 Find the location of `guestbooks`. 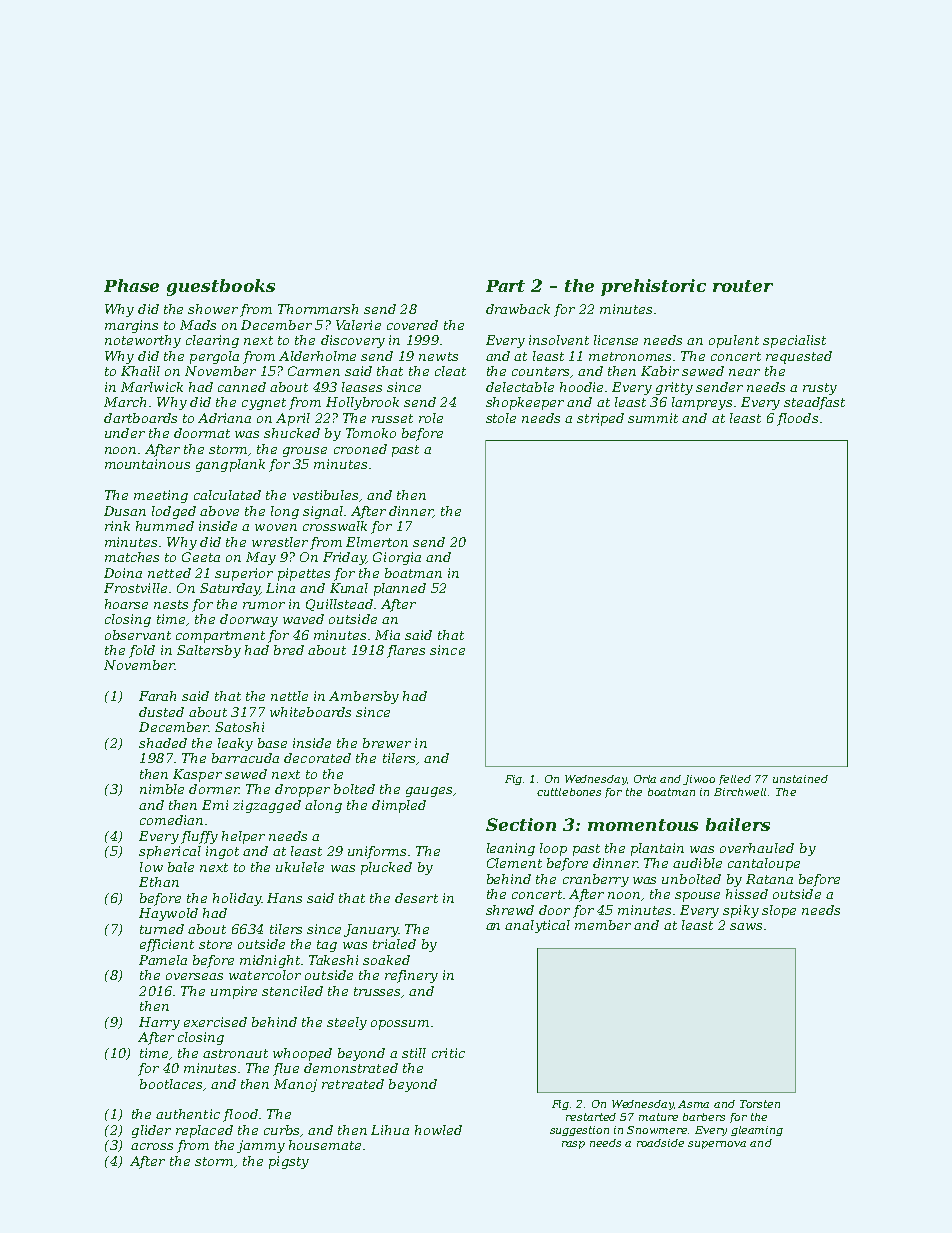

guestbooks is located at coordinates (221, 287).
